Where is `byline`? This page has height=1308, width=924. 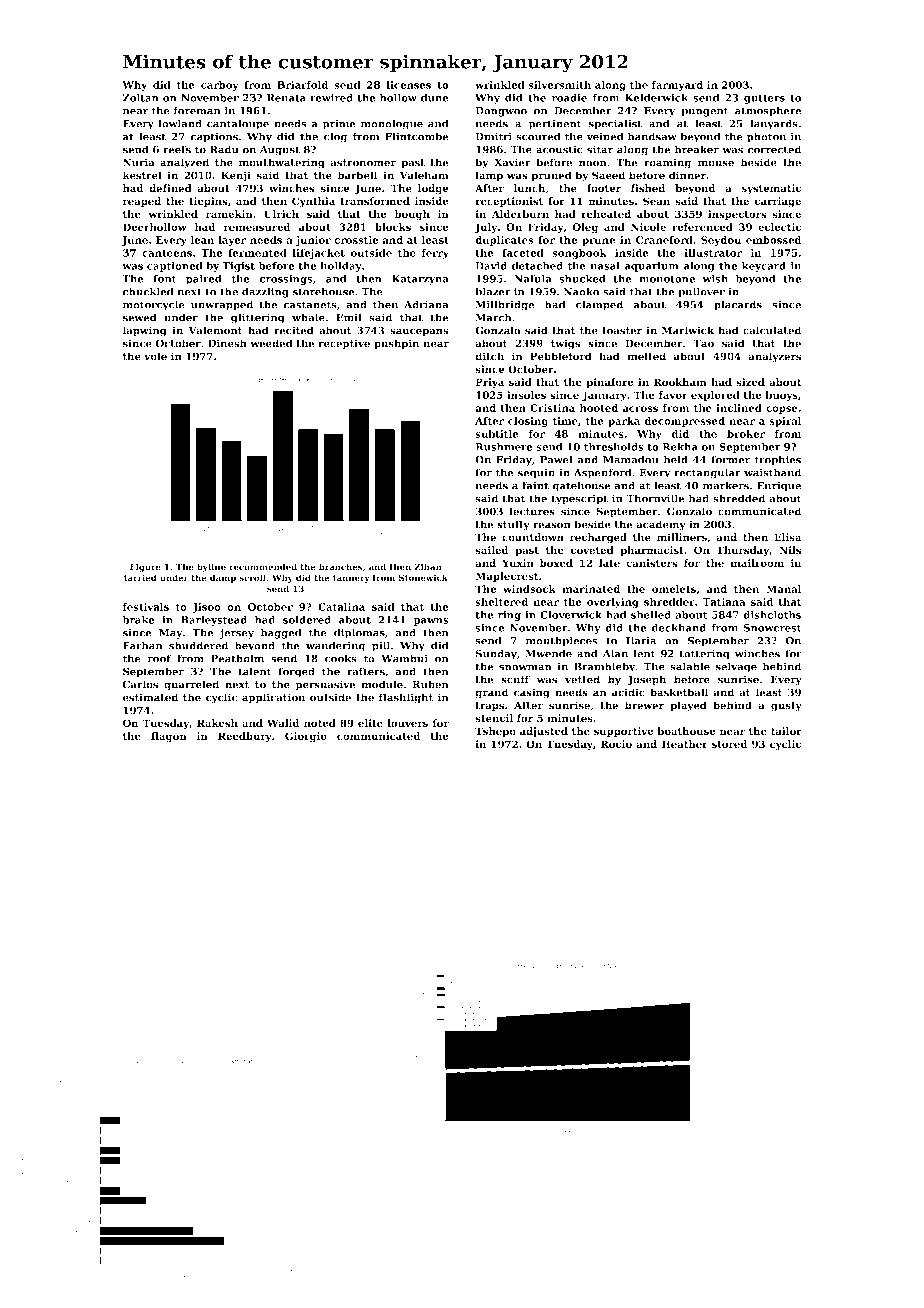 byline is located at coordinates (211, 567).
